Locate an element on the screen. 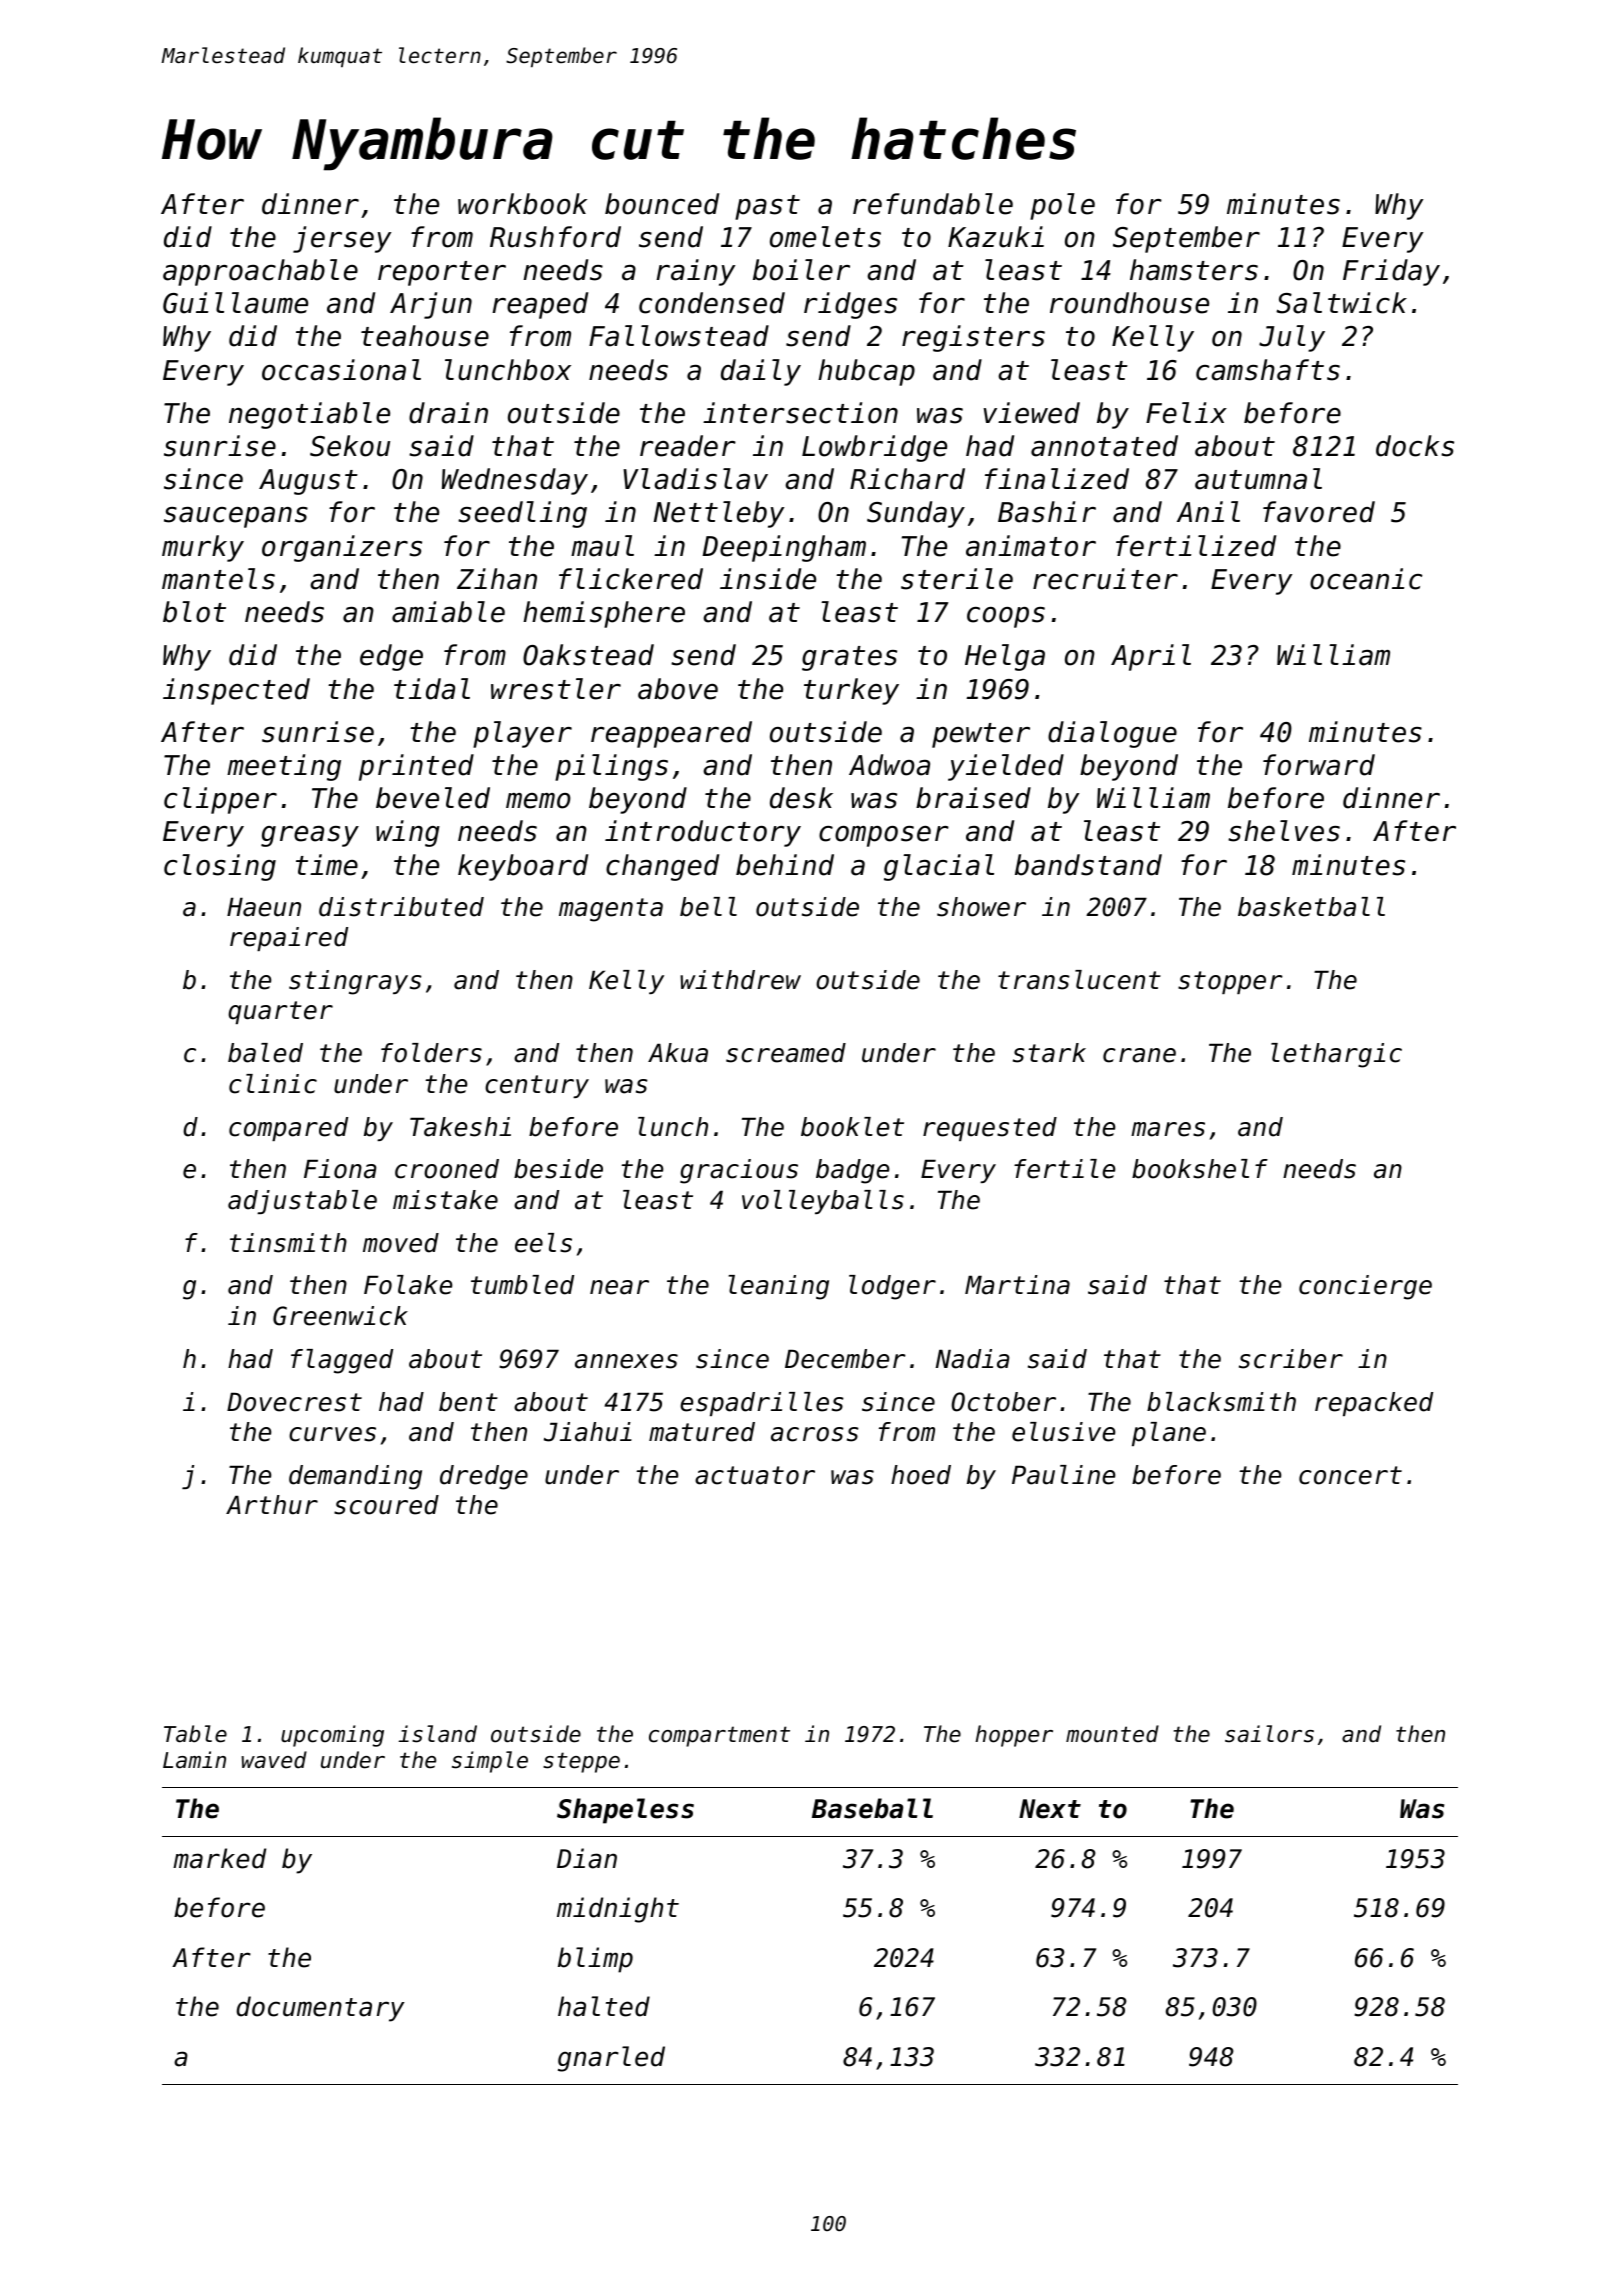 The image size is (1620, 2292). stopper is located at coordinates (1230, 982).
